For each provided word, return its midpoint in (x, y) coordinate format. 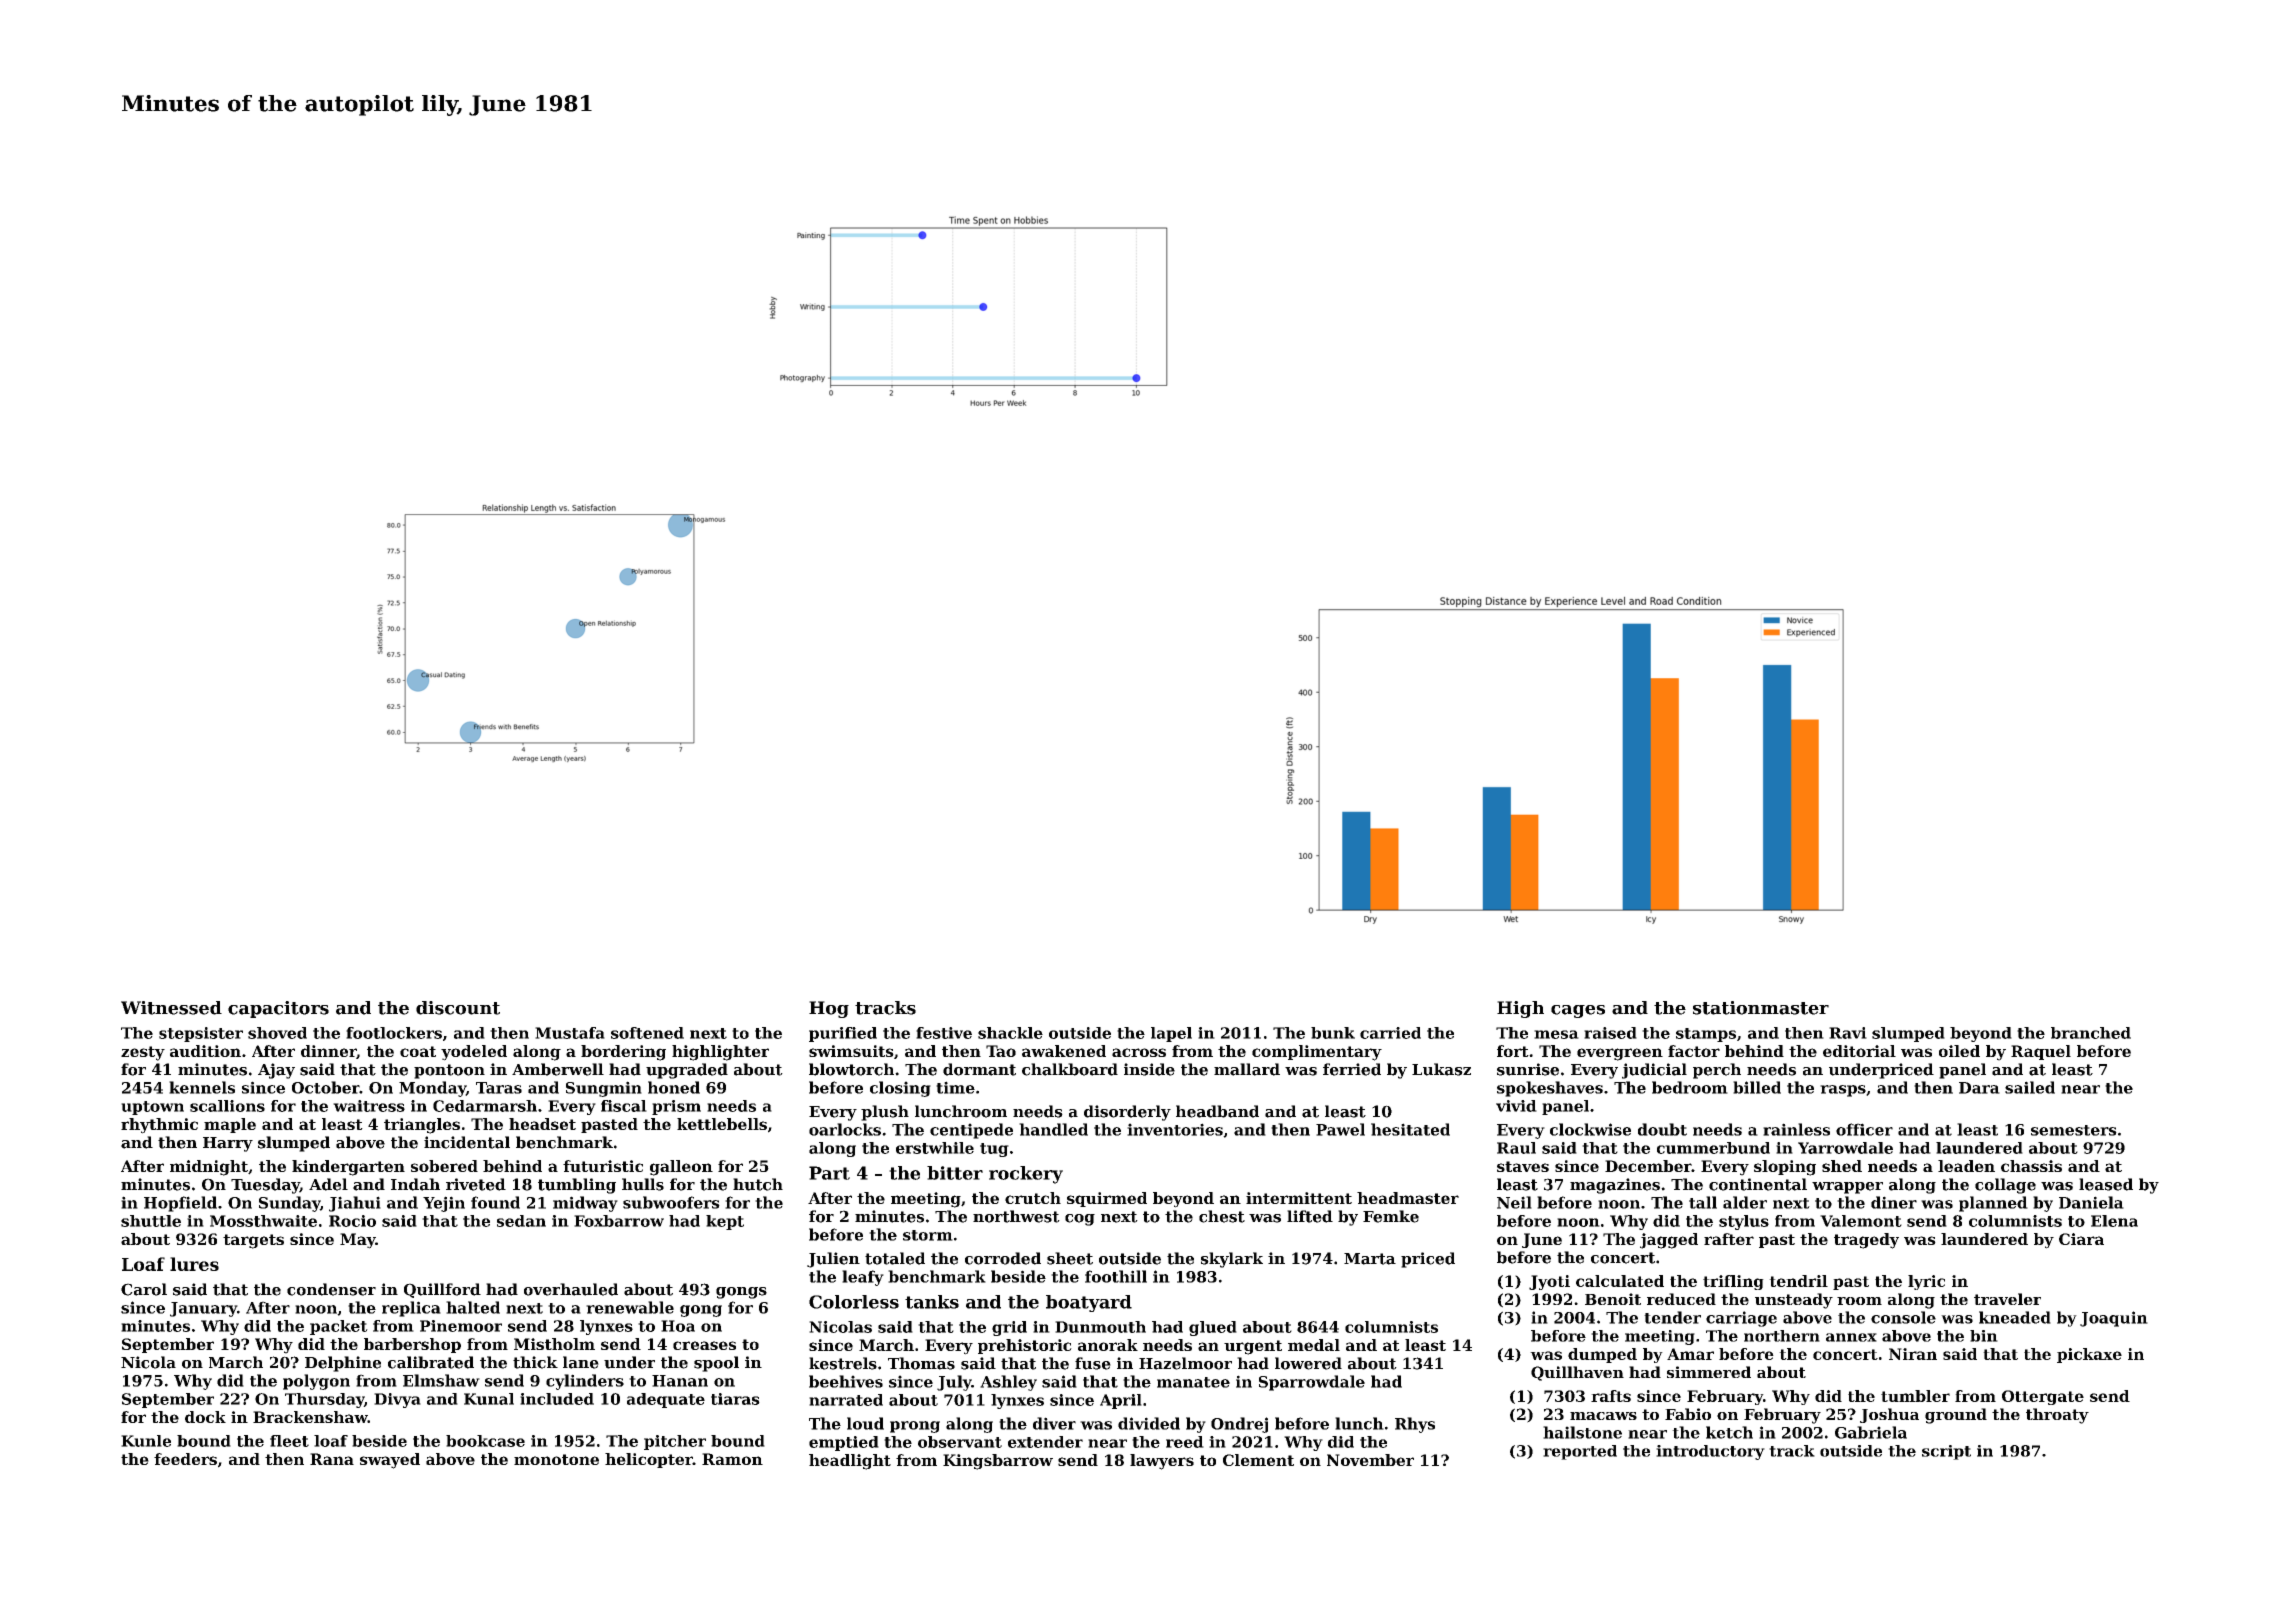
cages (1578, 1011)
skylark (1232, 1260)
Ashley (1008, 1383)
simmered (1709, 1372)
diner (1894, 1202)
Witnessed (171, 1008)
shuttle (151, 1221)
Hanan (680, 1381)
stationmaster (1761, 1008)
